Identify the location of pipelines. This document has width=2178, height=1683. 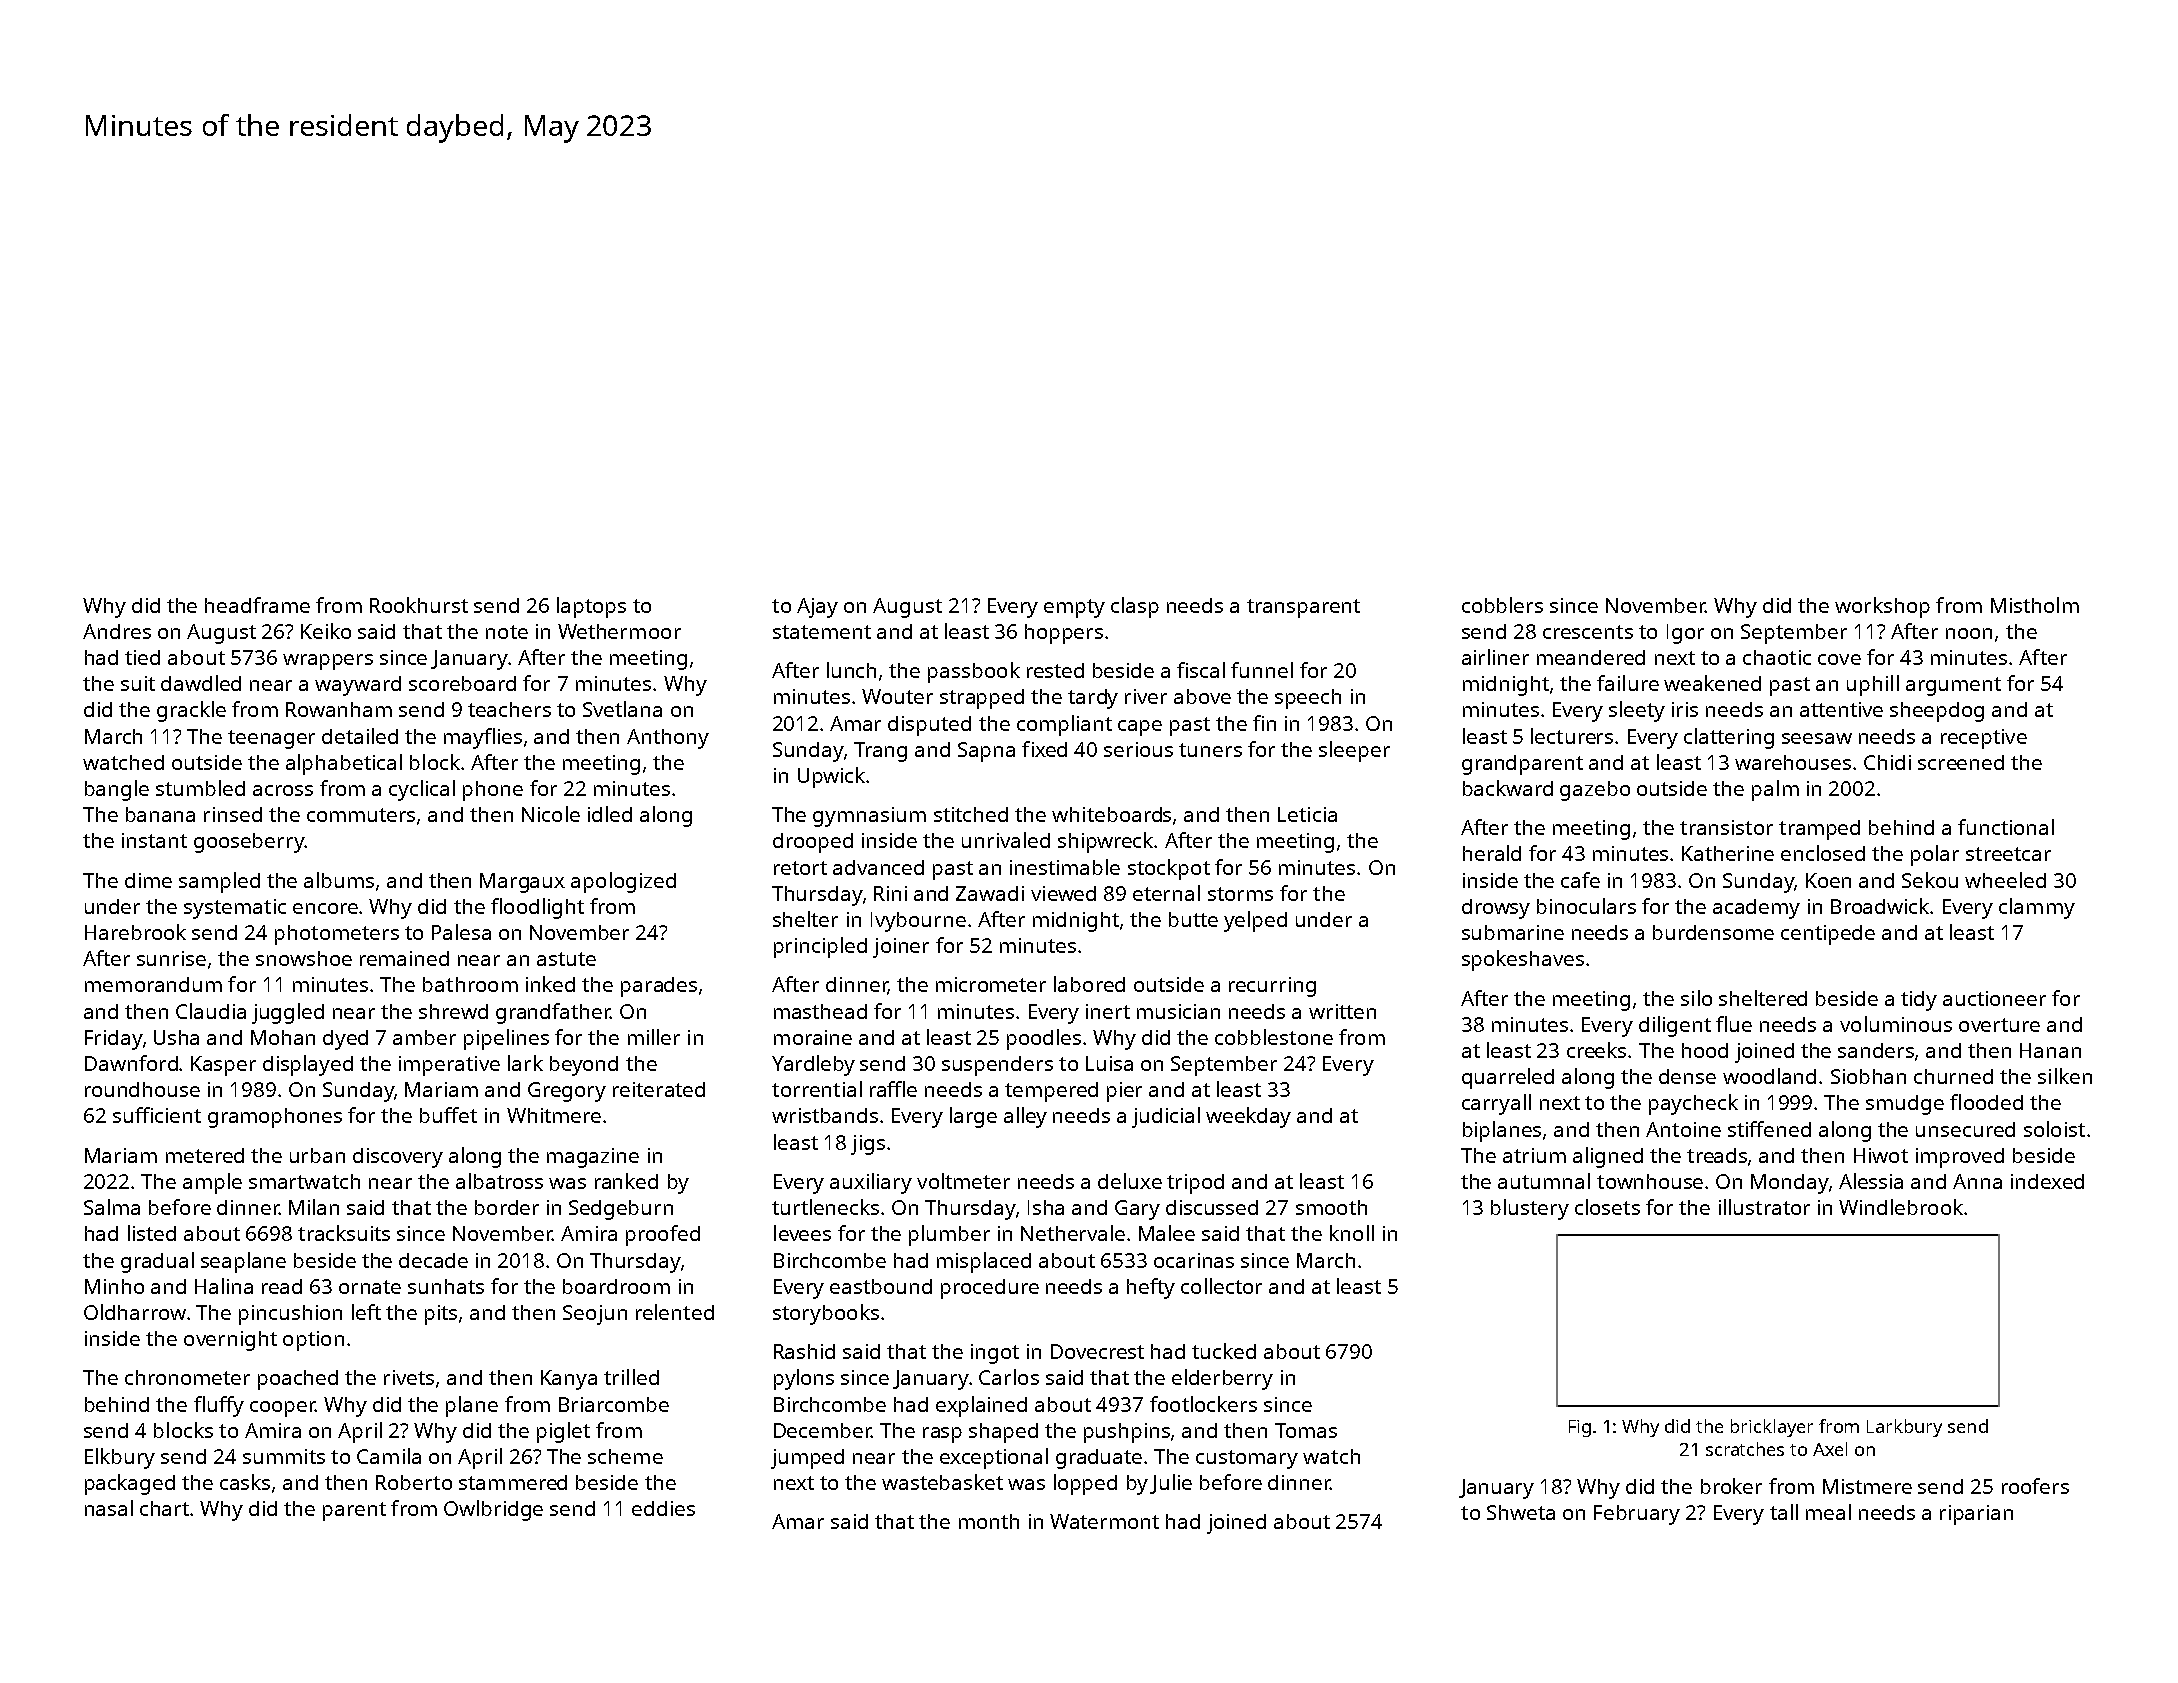
(506, 1039).
